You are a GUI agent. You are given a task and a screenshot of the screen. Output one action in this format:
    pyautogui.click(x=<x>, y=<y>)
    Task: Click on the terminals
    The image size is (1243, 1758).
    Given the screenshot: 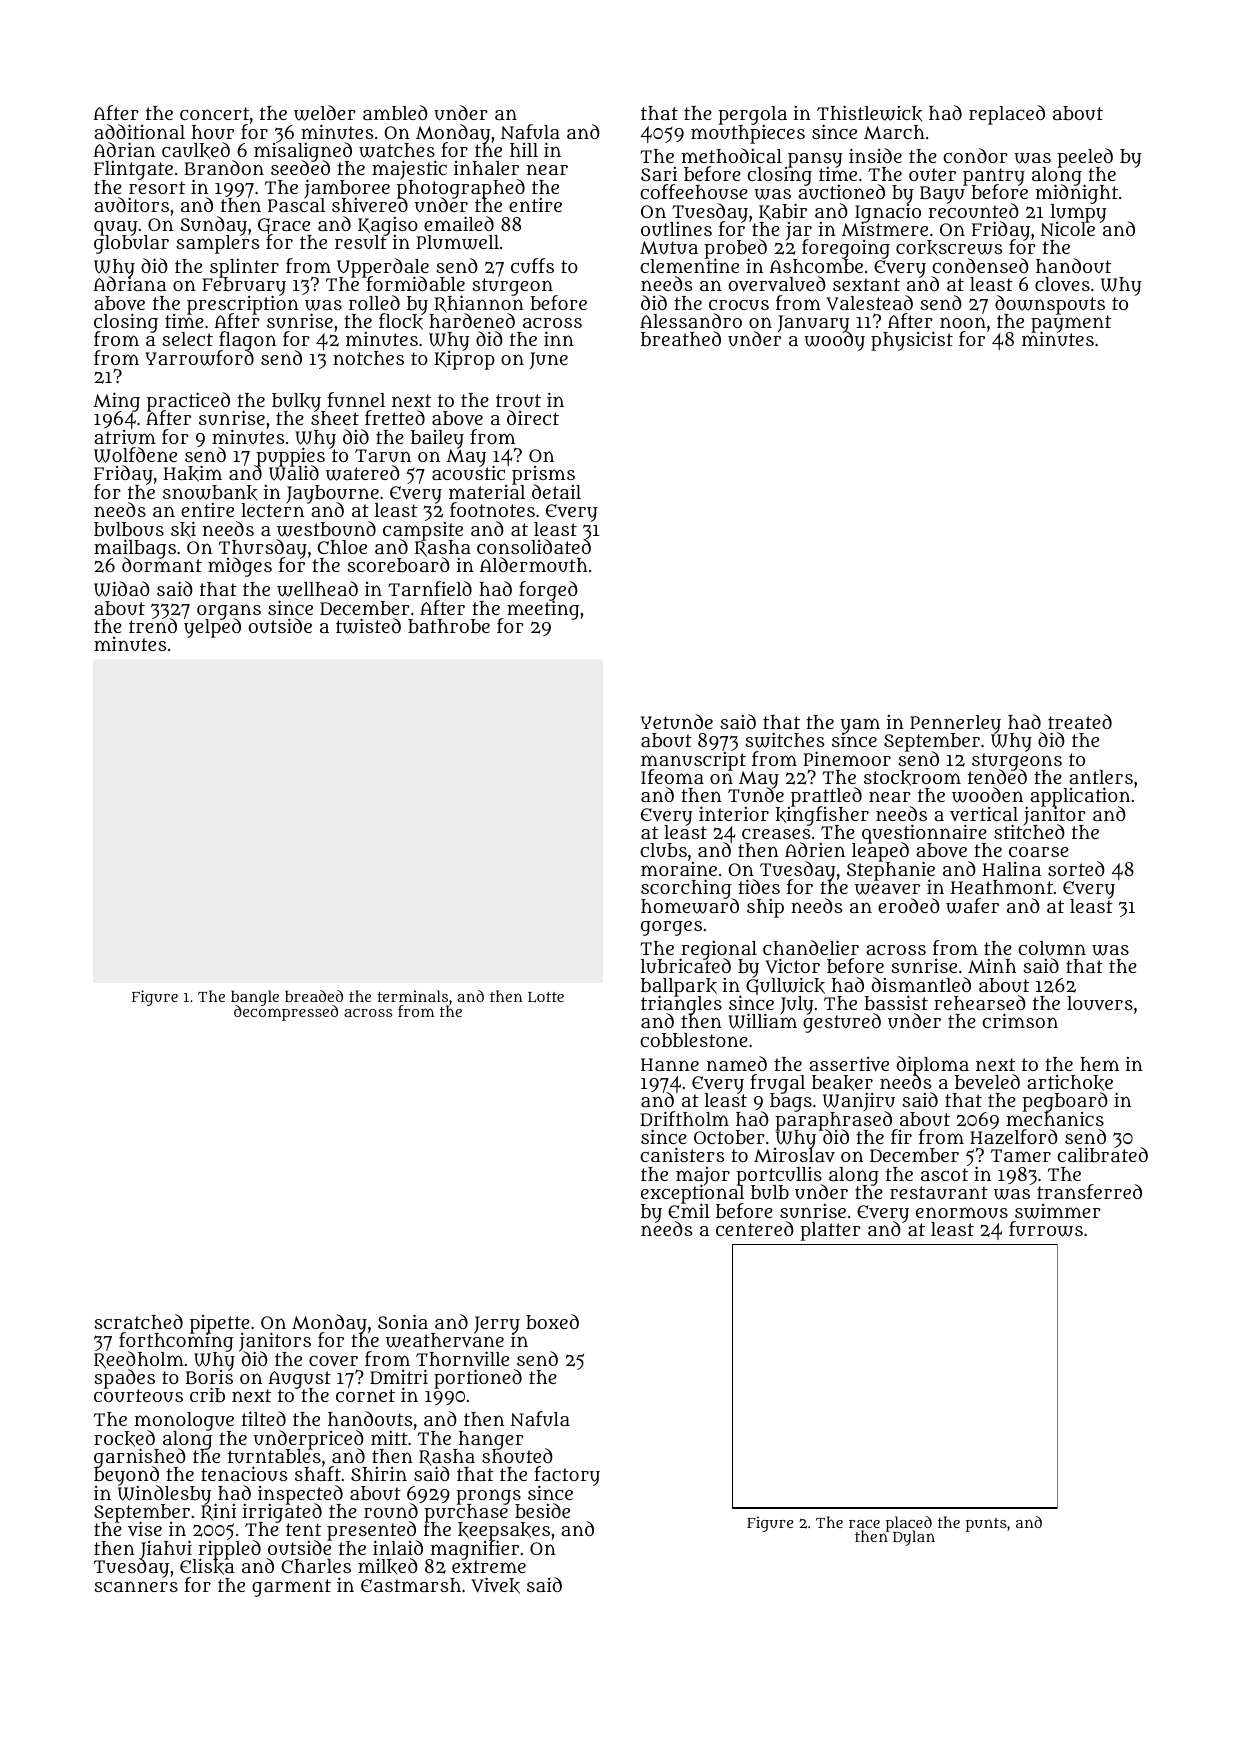 What is the action you would take?
    pyautogui.click(x=412, y=996)
